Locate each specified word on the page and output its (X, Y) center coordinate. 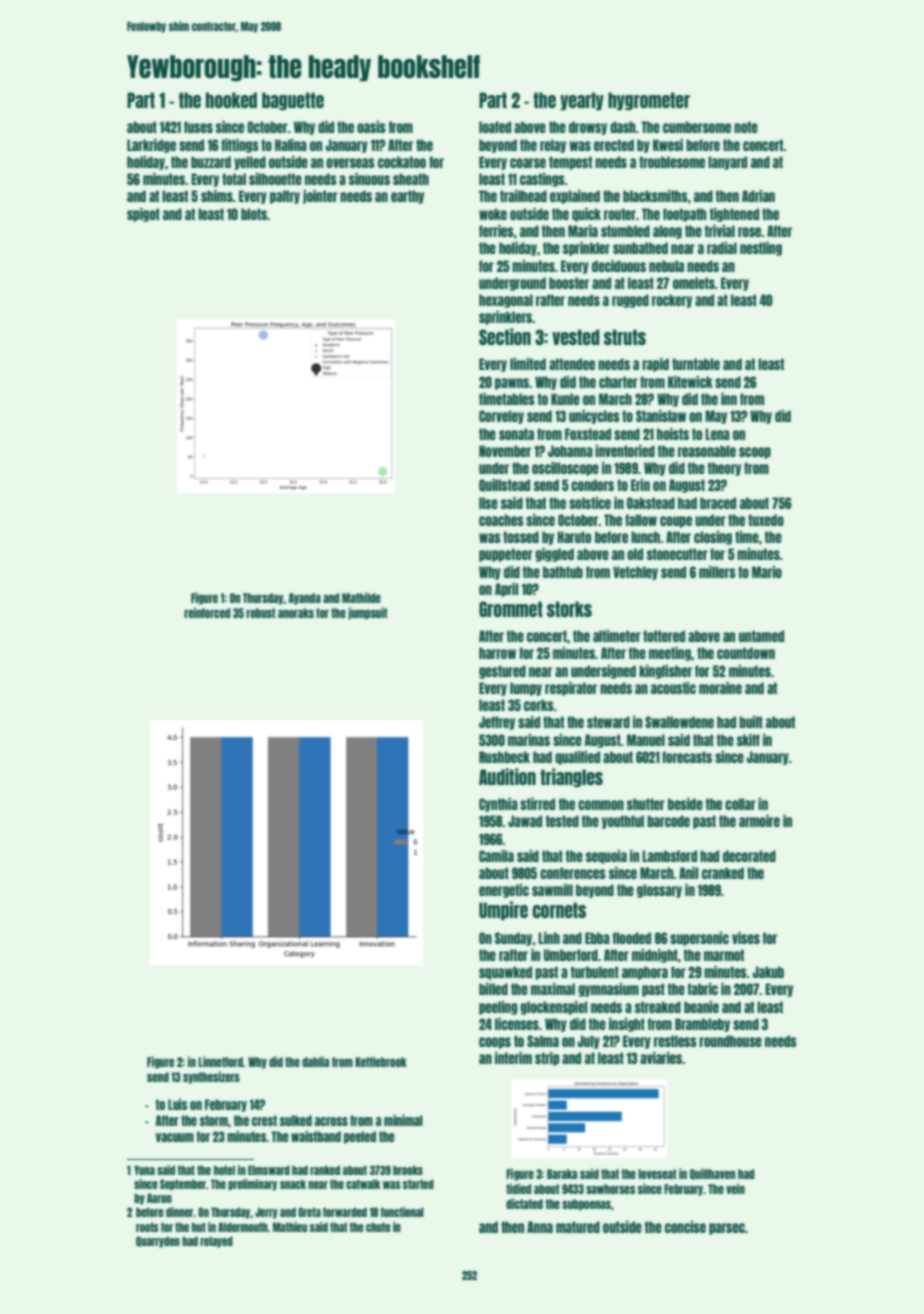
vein (735, 1188)
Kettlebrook (381, 1062)
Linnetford (220, 1061)
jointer (320, 197)
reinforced (207, 612)
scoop (755, 453)
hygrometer (649, 101)
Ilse (488, 503)
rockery (672, 301)
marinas (529, 740)
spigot (143, 215)
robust (260, 613)
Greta (309, 1212)
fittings (240, 146)
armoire (759, 821)
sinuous (369, 179)
